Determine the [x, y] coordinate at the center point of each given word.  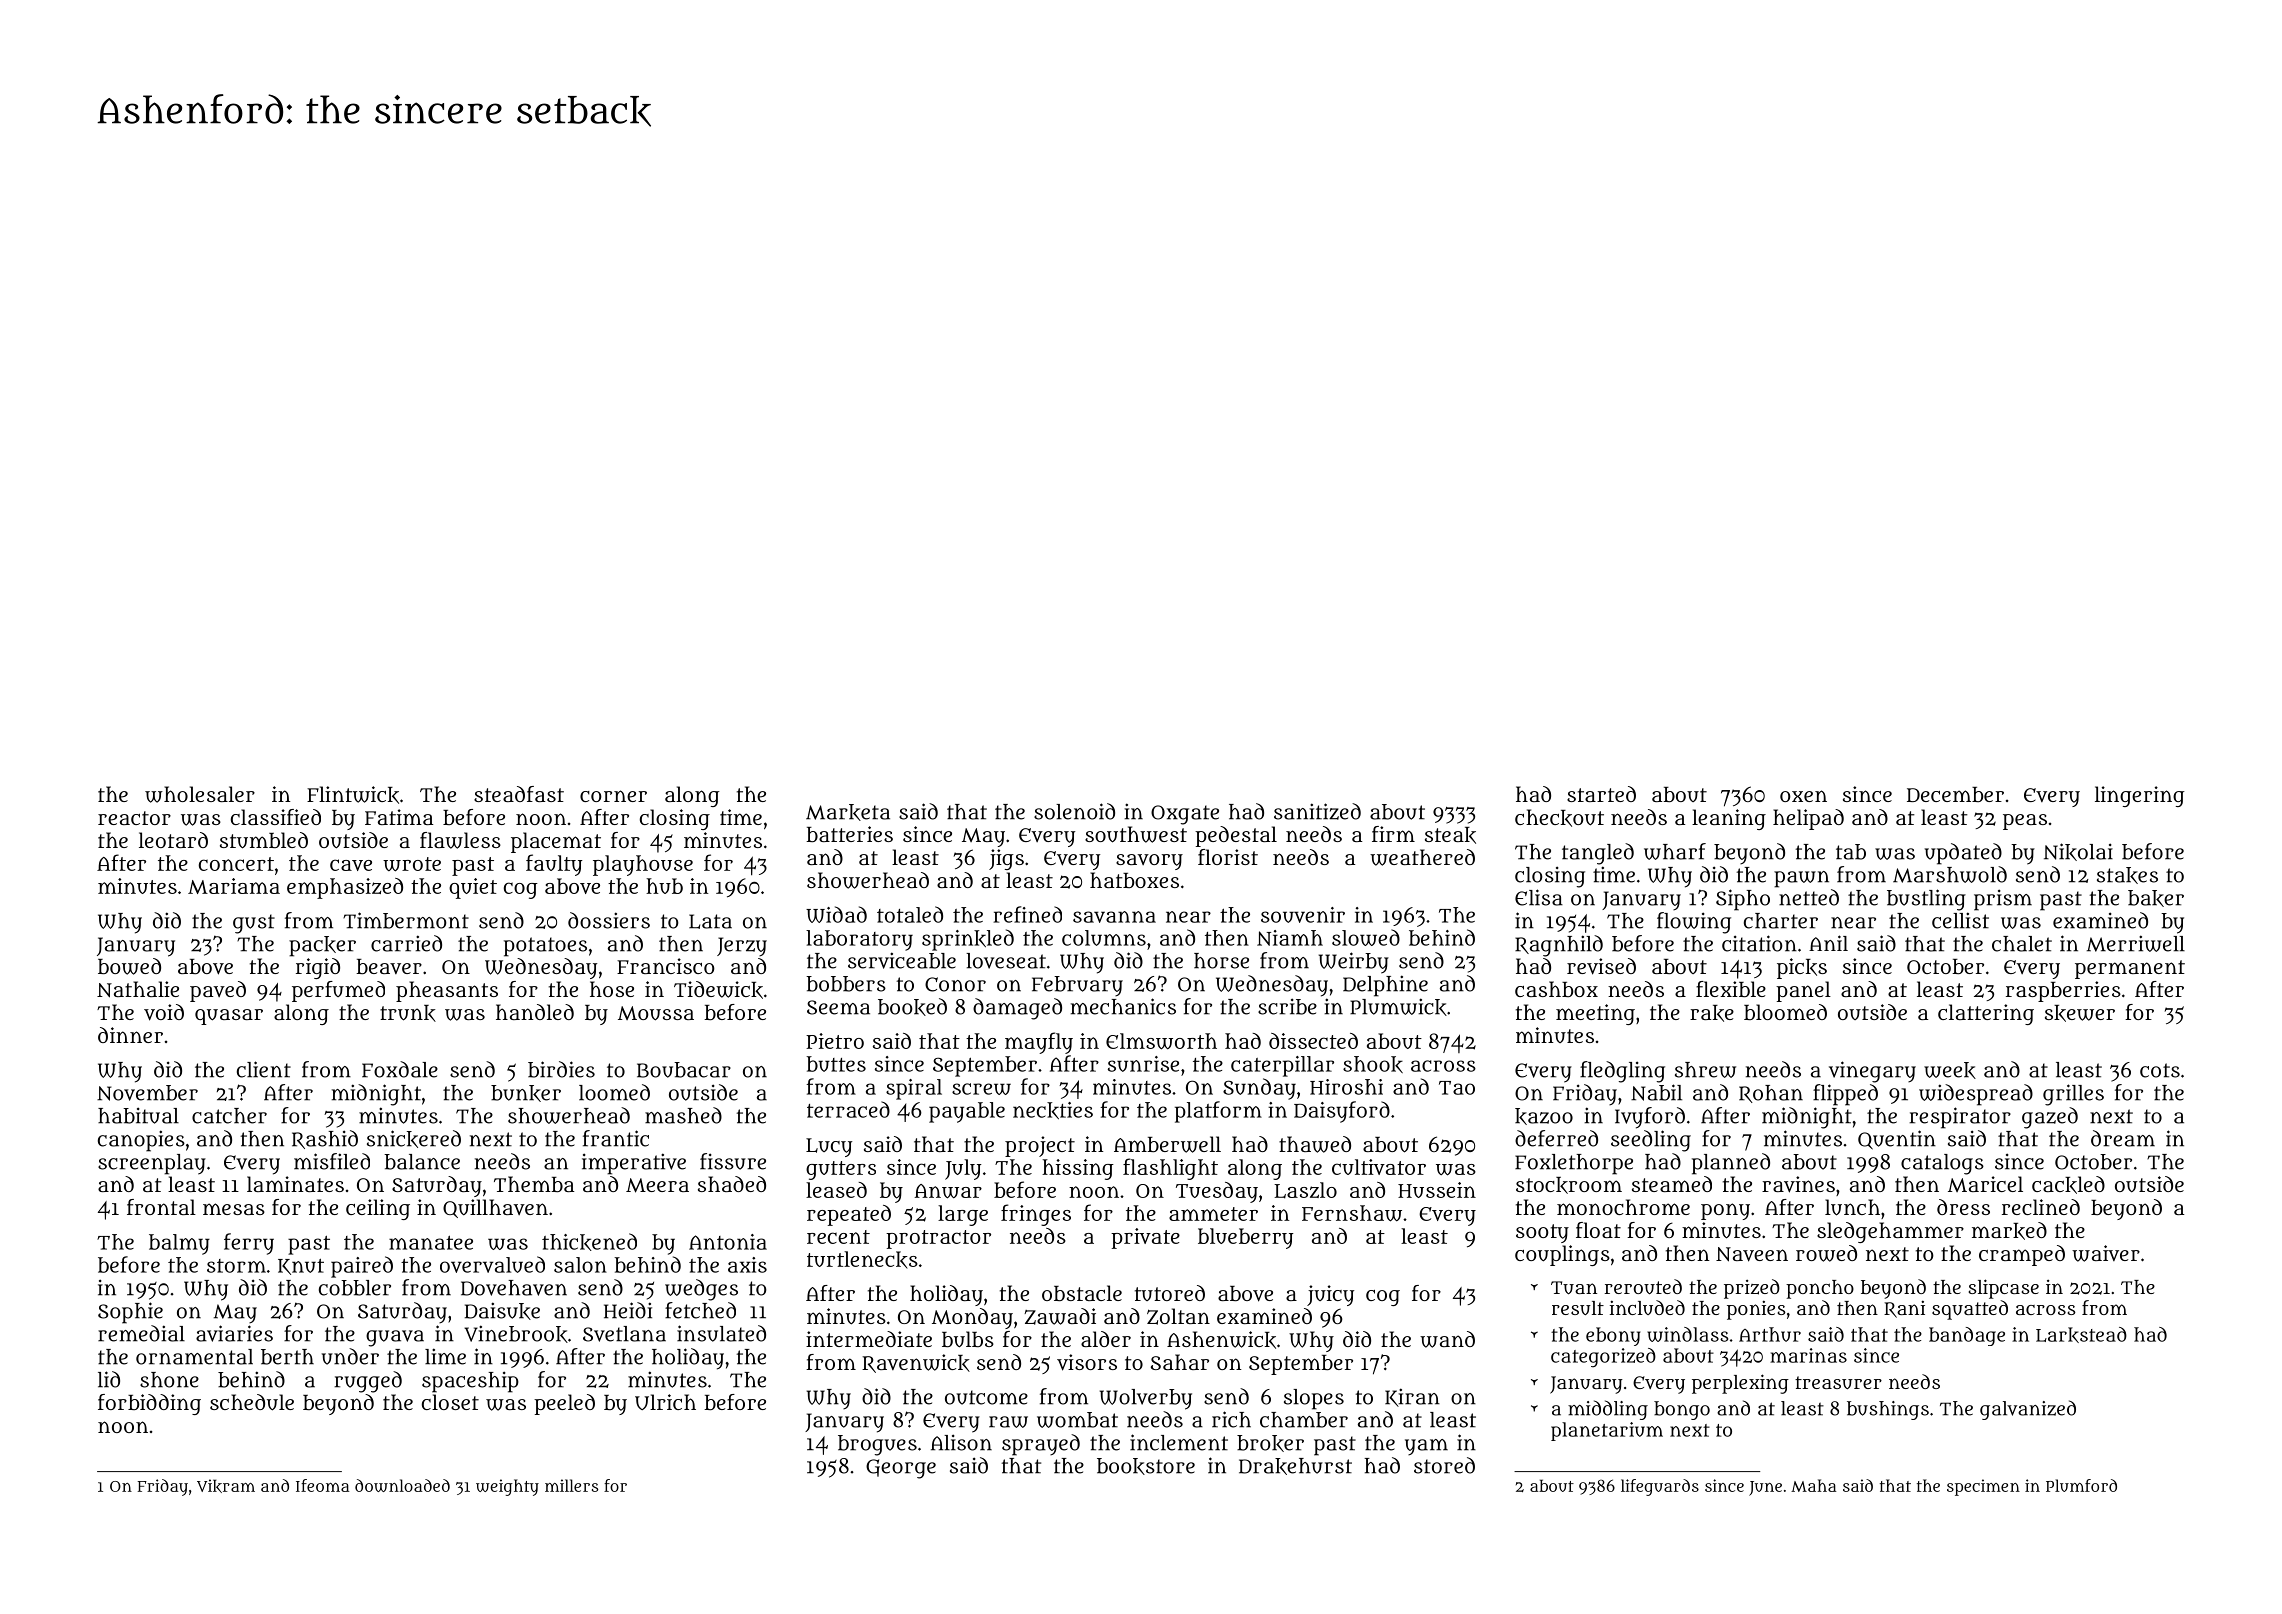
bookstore [1146, 1466]
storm [236, 1266]
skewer [2080, 1013]
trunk [408, 1013]
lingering [2140, 796]
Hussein [1437, 1190]
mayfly [1039, 1043]
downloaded [402, 1485]
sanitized [1317, 811]
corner [613, 796]
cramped [2022, 1255]
